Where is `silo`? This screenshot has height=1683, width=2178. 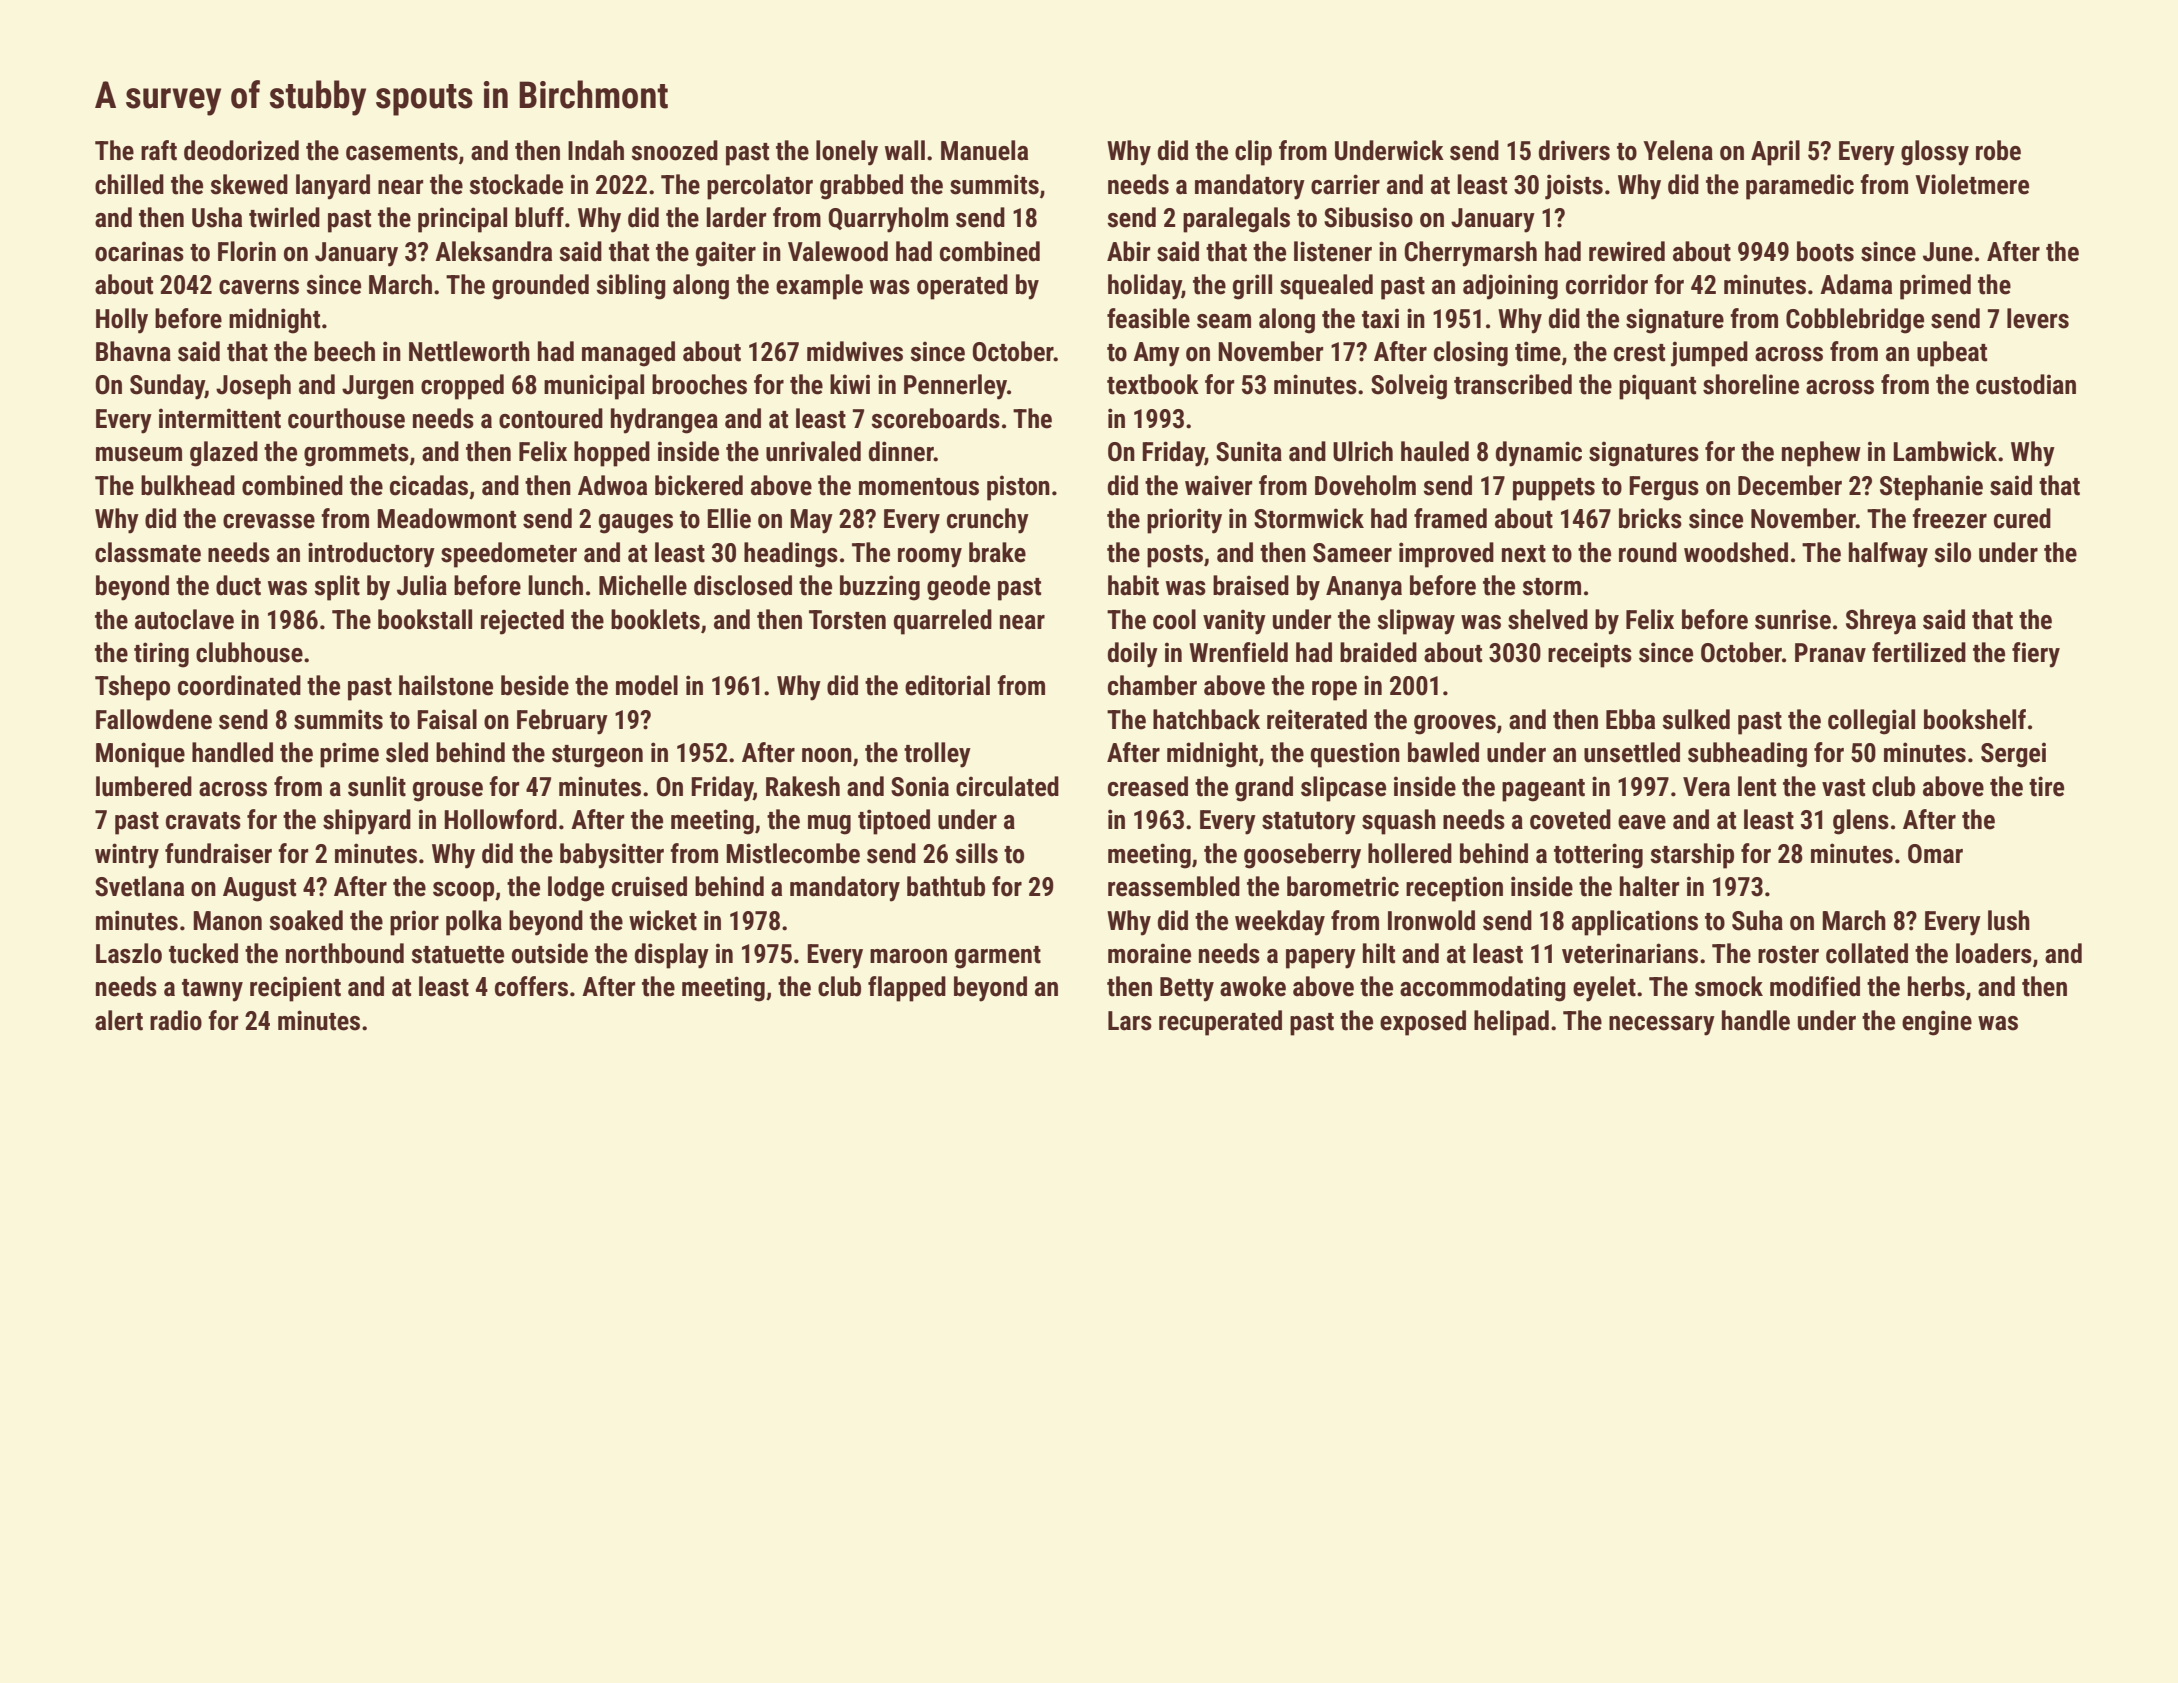 silo is located at coordinates (1952, 552).
